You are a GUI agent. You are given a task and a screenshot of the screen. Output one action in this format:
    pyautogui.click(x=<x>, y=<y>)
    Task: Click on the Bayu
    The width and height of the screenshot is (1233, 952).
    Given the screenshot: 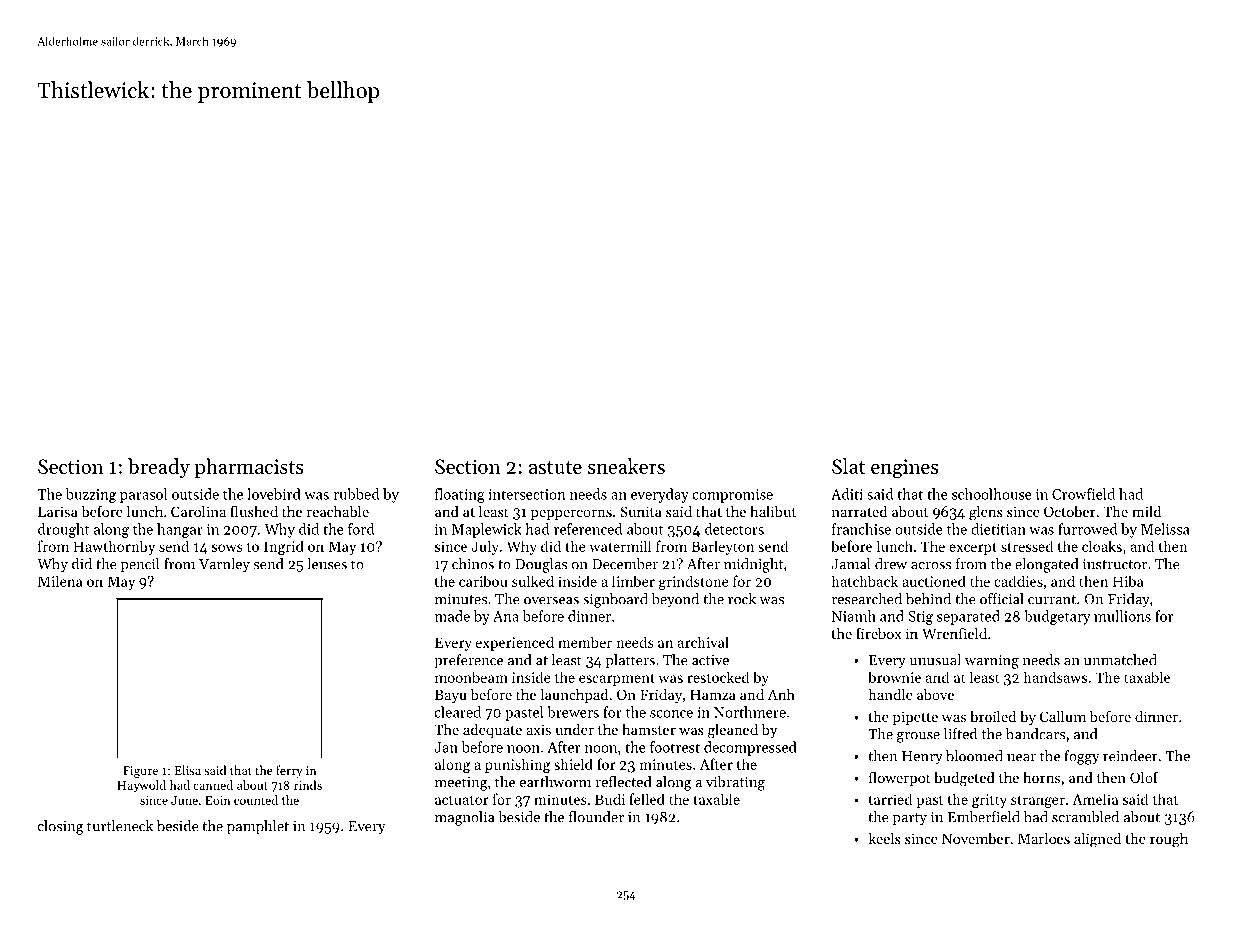 What is the action you would take?
    pyautogui.click(x=451, y=696)
